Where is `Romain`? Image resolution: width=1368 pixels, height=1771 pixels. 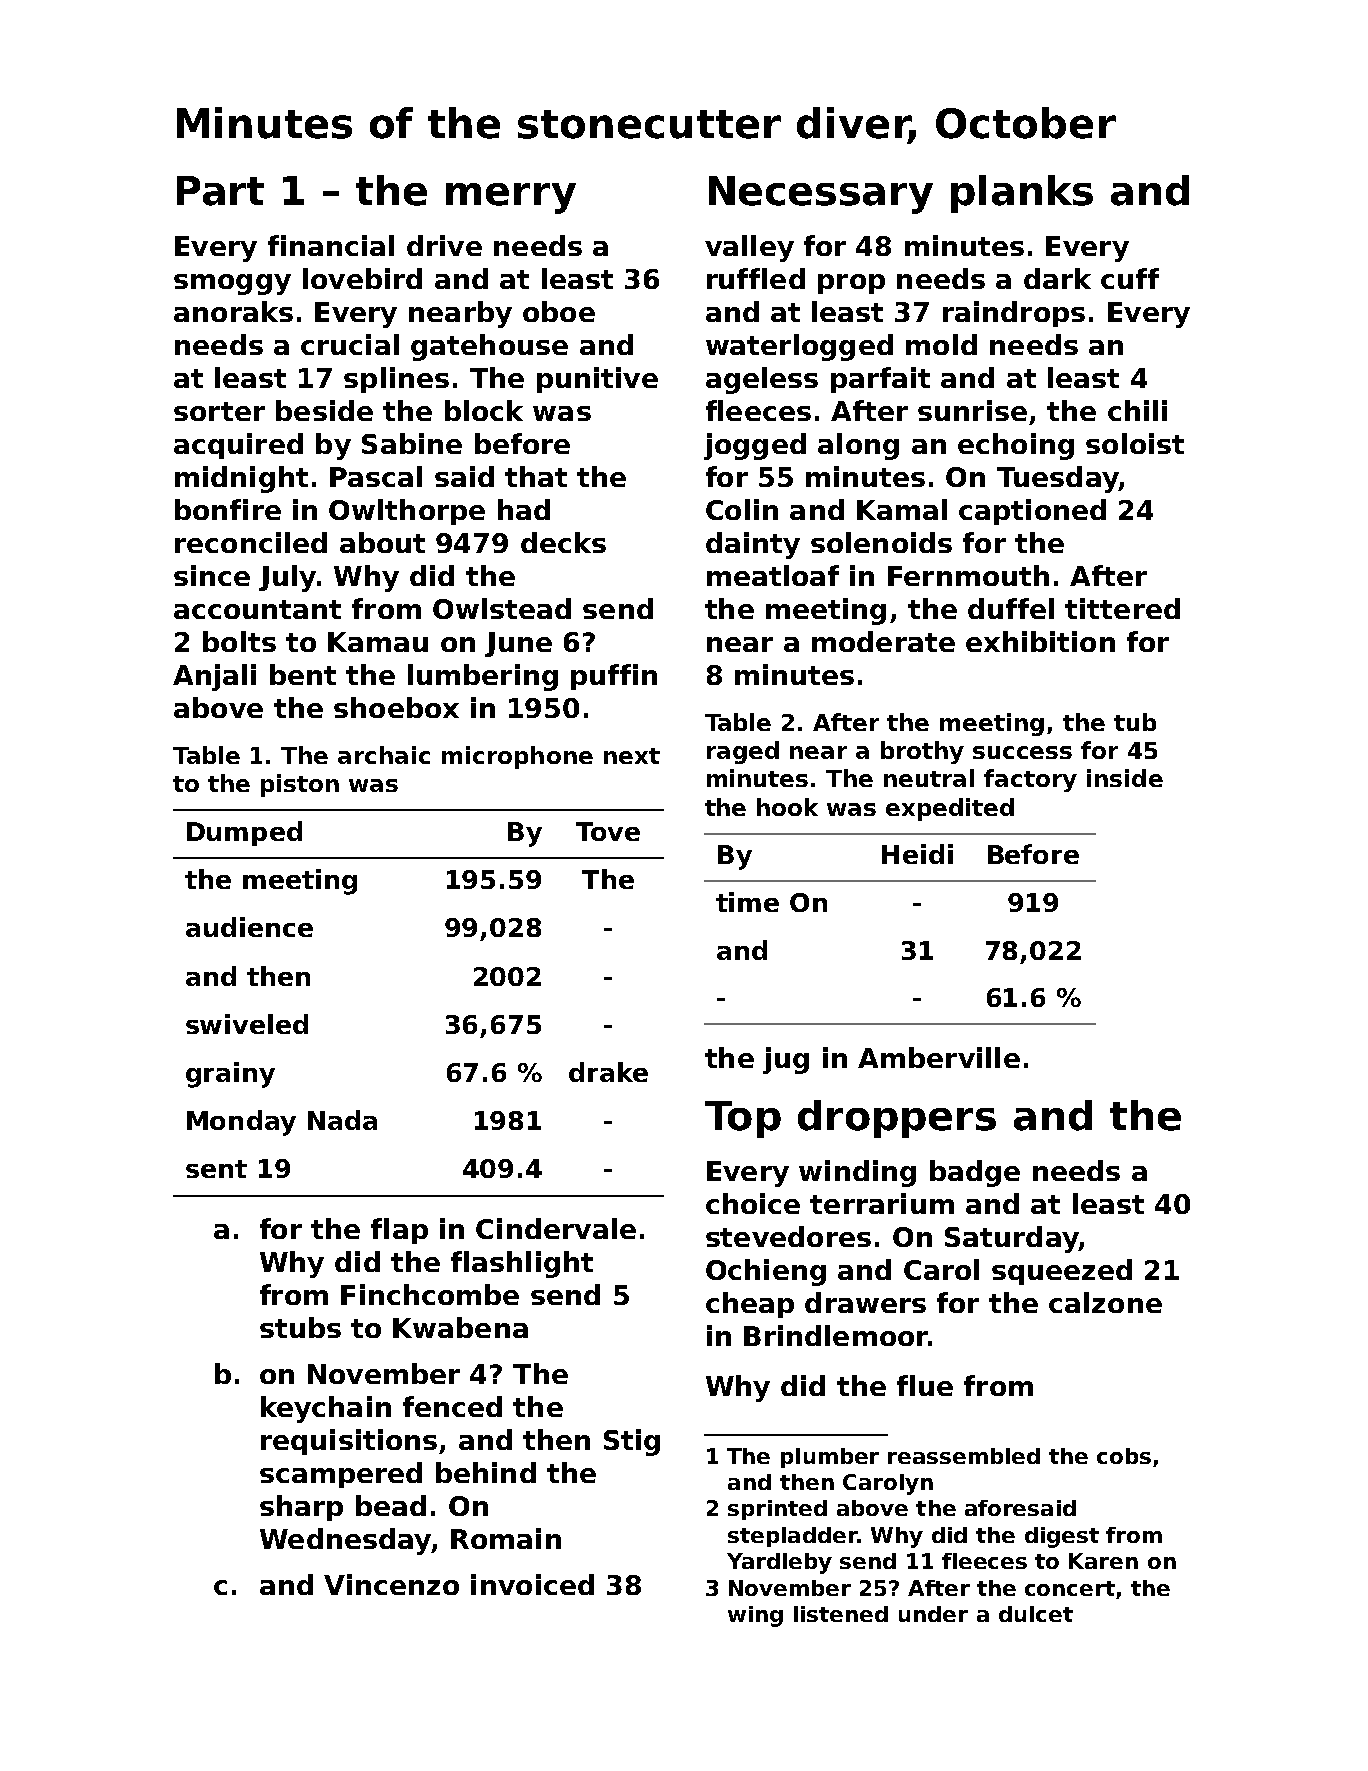 Romain is located at coordinates (506, 1538).
